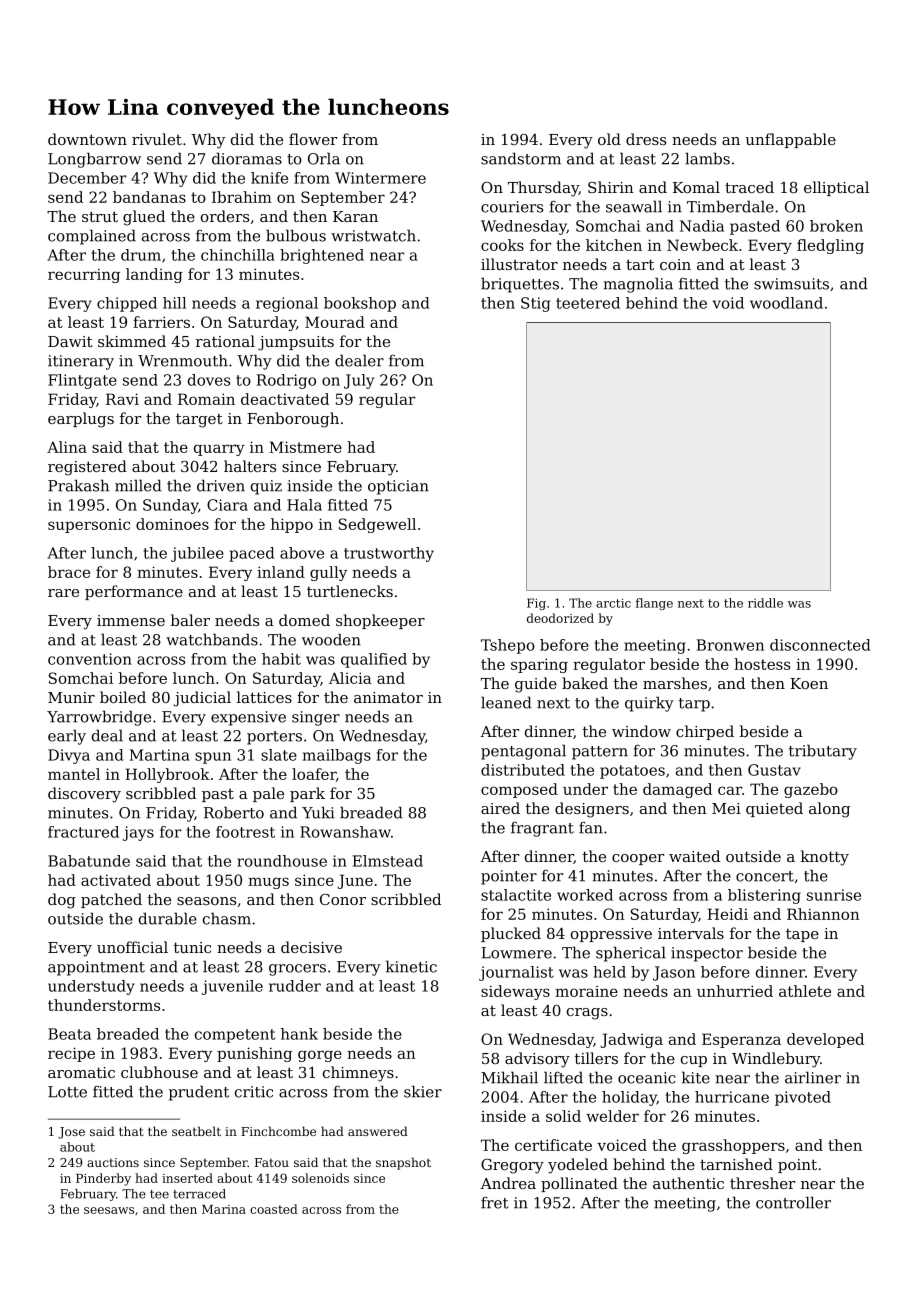  What do you see at coordinates (398, 487) in the screenshot?
I see `optician` at bounding box center [398, 487].
